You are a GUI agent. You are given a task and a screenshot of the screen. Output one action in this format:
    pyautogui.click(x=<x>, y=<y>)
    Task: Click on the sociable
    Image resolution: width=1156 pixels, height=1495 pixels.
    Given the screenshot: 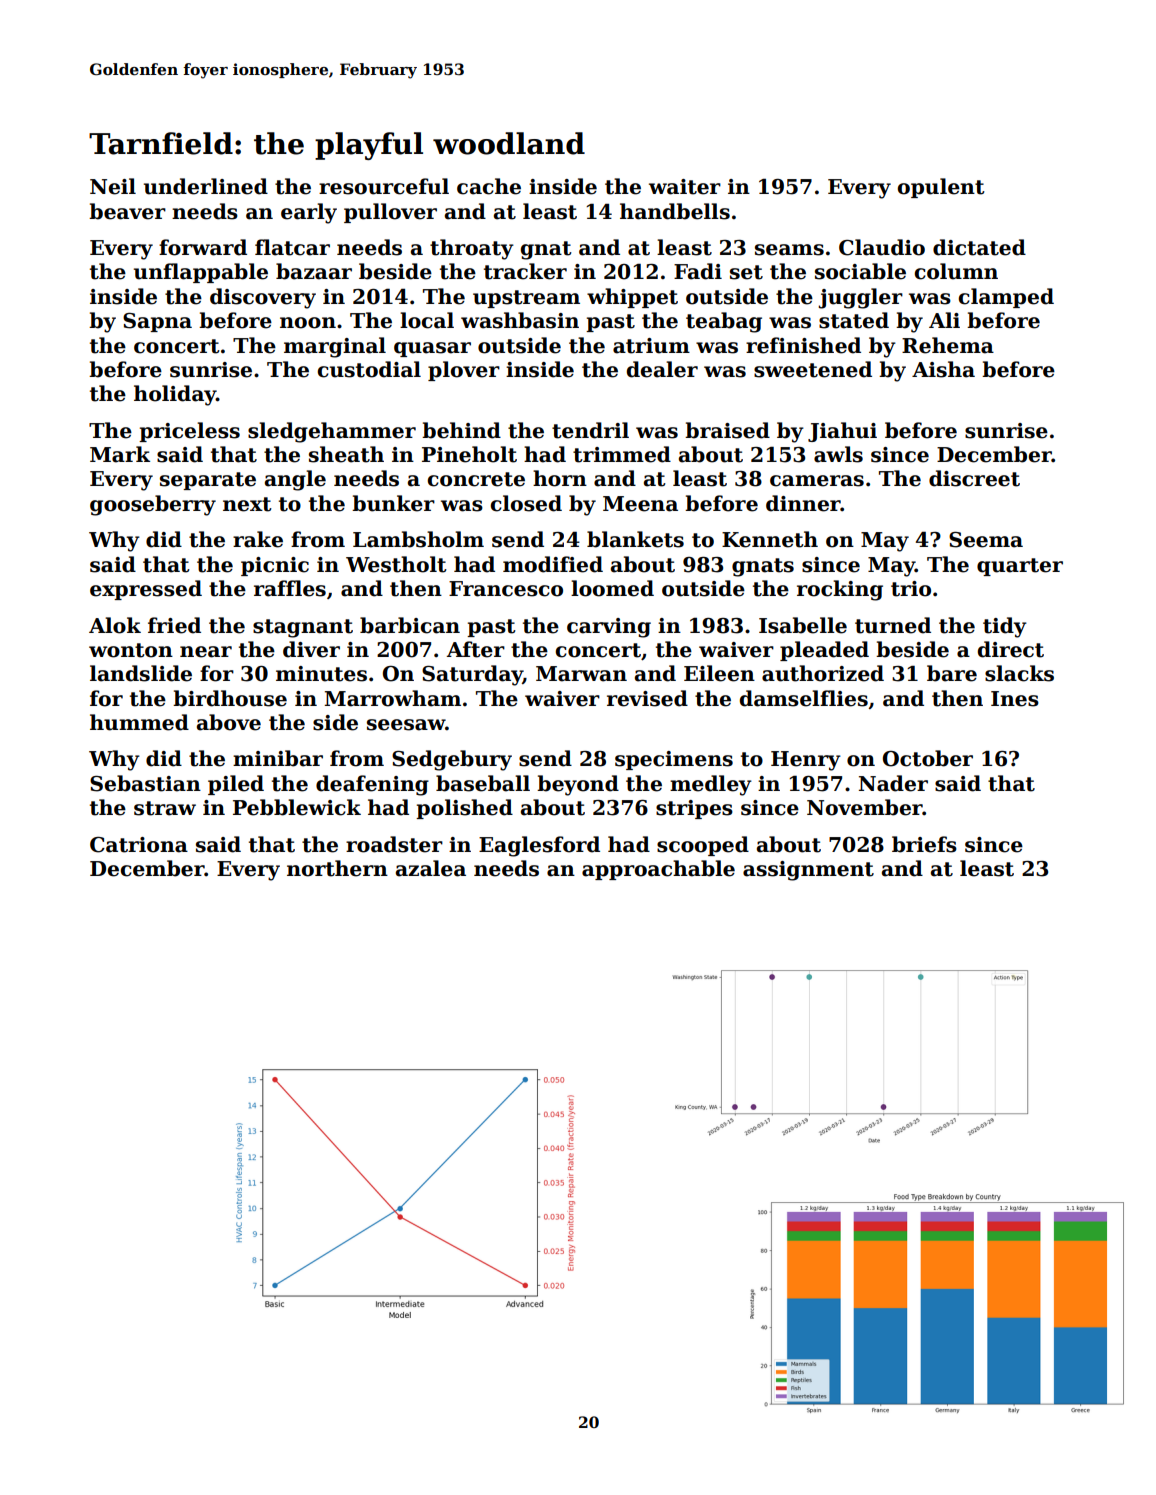 What is the action you would take?
    pyautogui.click(x=860, y=271)
